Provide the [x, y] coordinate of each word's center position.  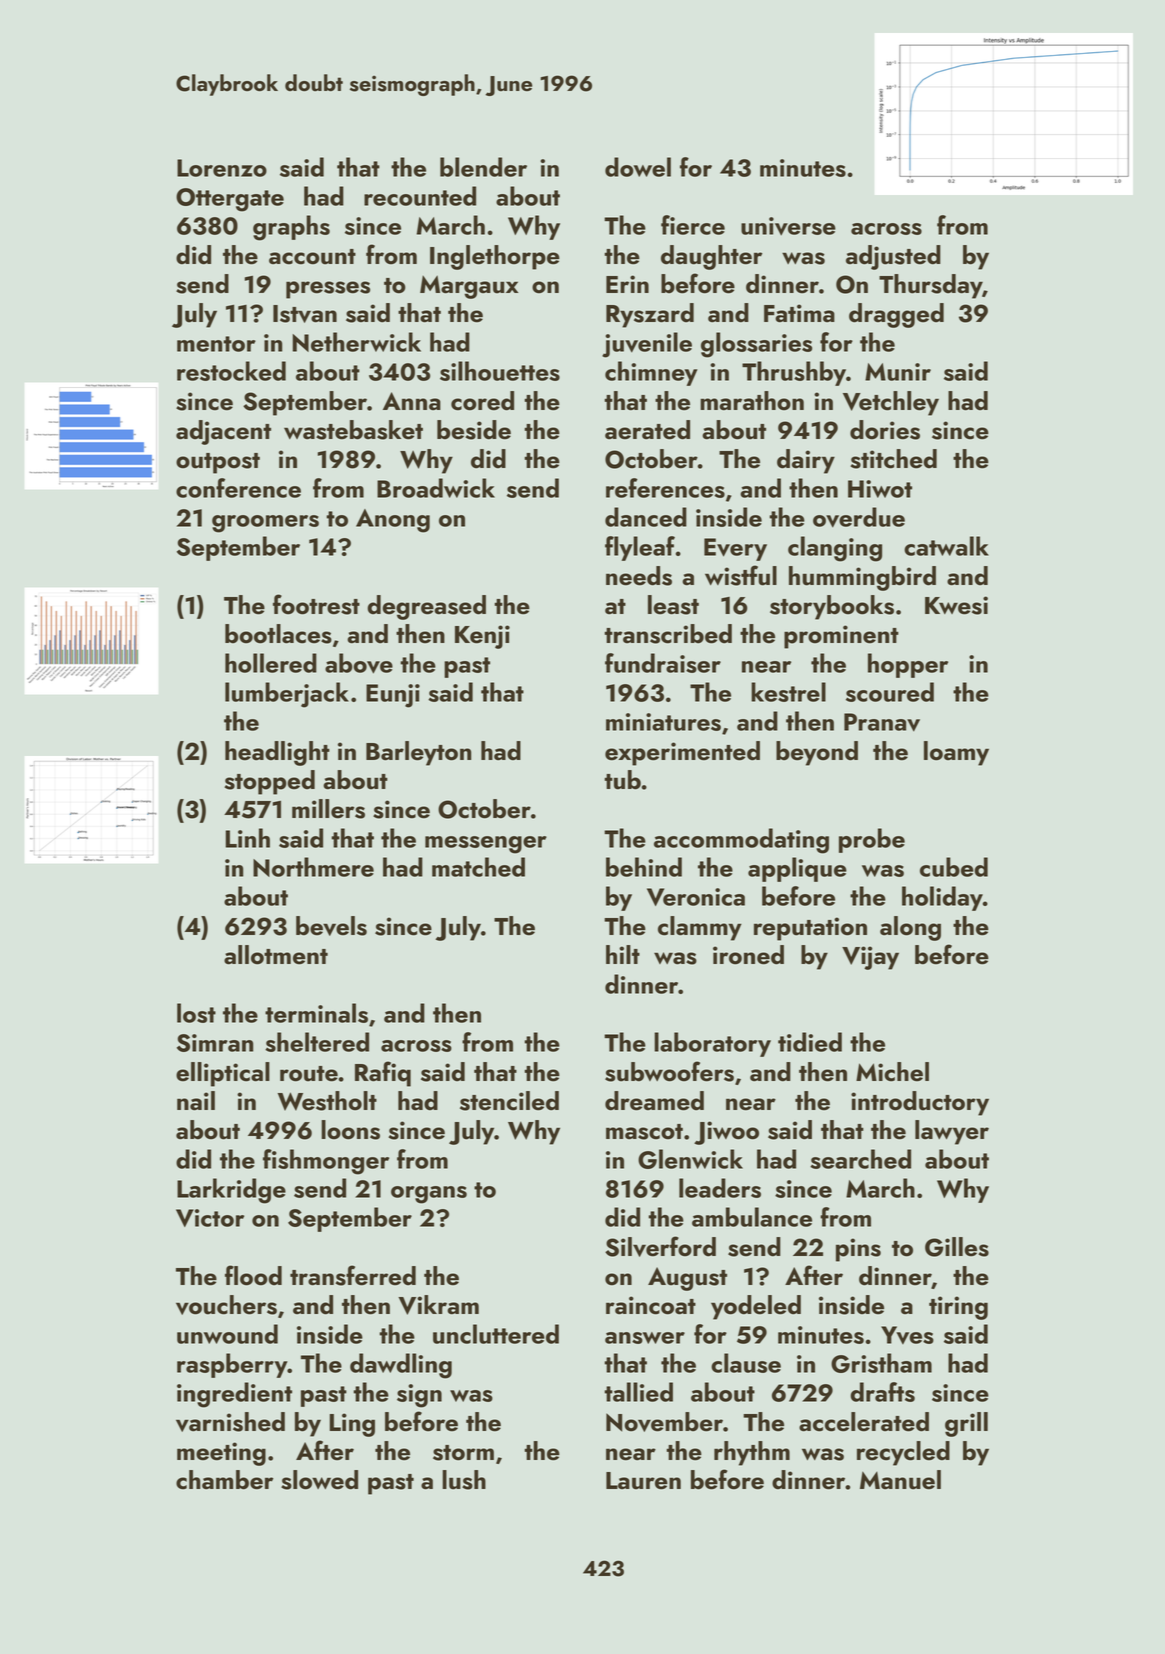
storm [463, 1453]
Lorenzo [222, 168]
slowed [319, 1480]
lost [196, 1013]
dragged [896, 315]
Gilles [957, 1247]
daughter [711, 257]
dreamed [654, 1101]
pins [858, 1250]
